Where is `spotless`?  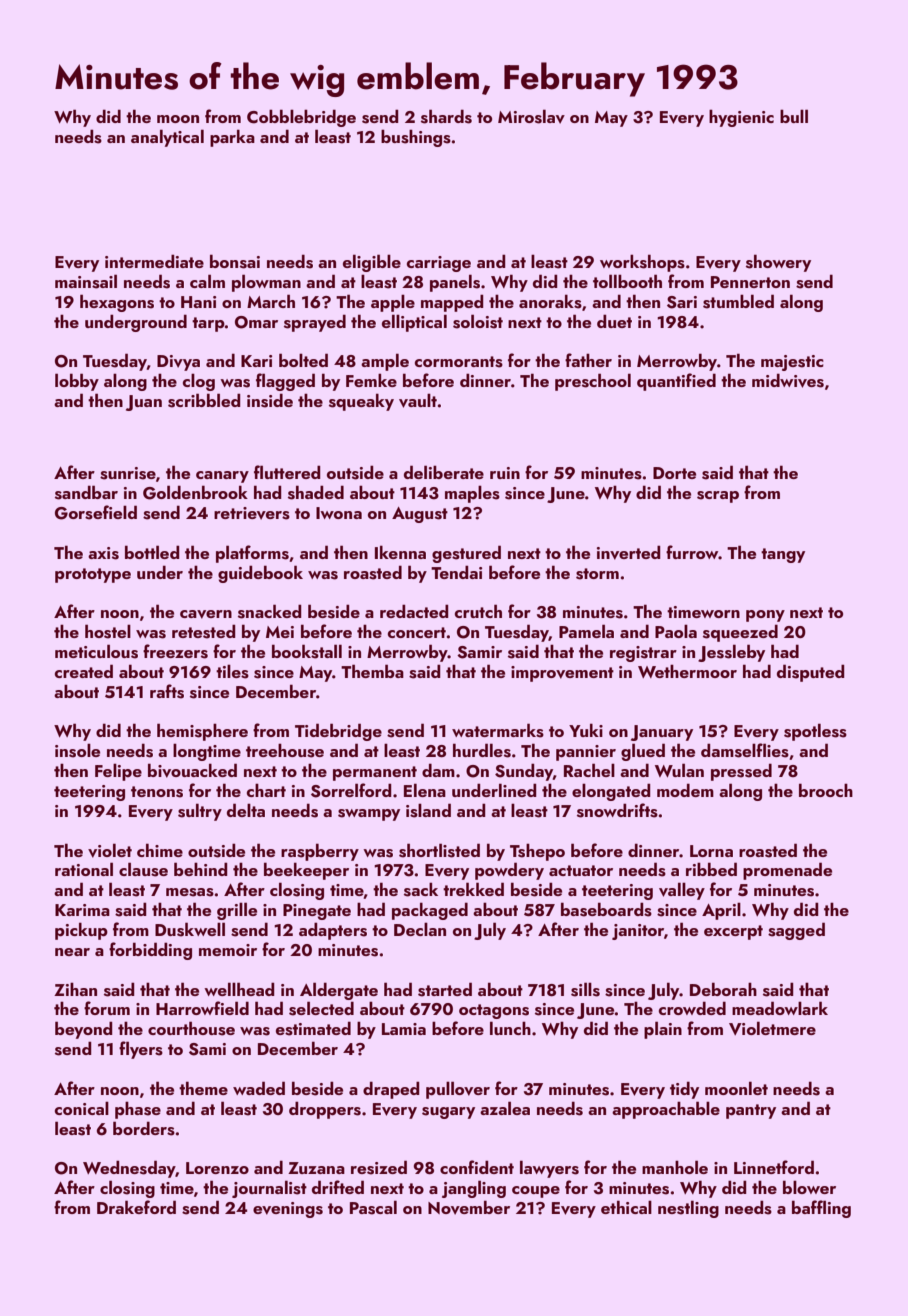
spotless is located at coordinates (815, 732).
